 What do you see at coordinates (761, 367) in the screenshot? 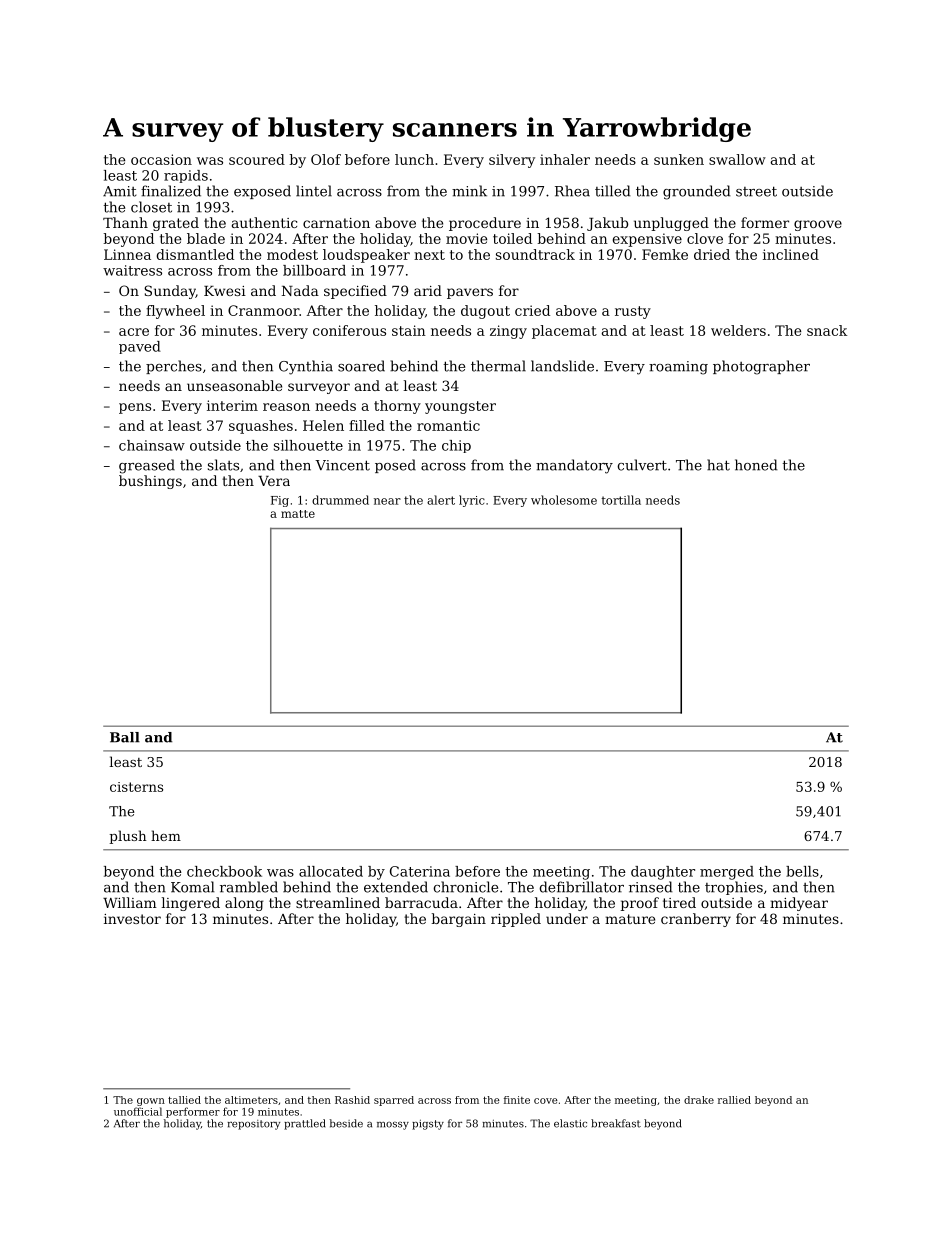
I see `photographer` at bounding box center [761, 367].
